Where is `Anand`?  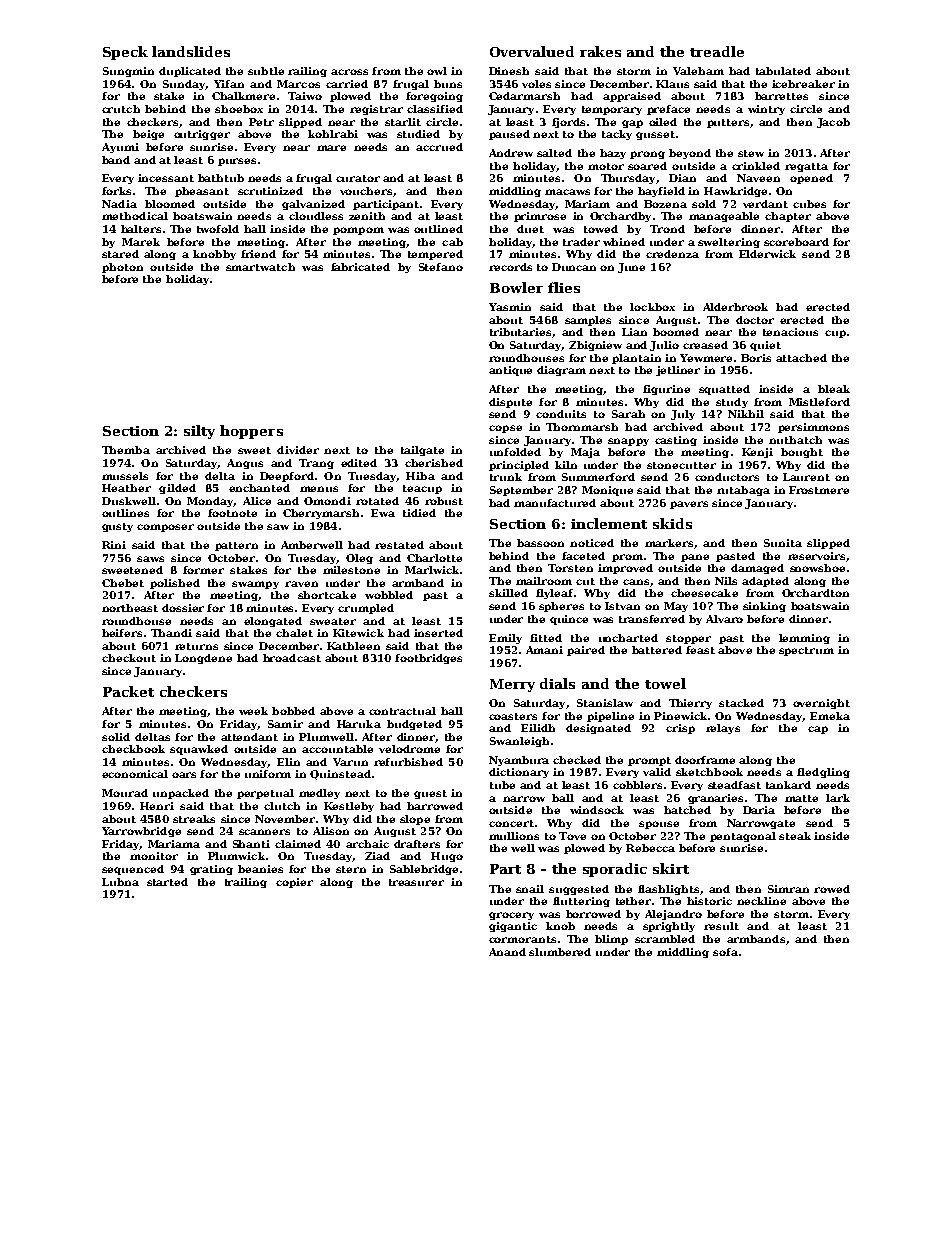
Anand is located at coordinates (507, 952).
